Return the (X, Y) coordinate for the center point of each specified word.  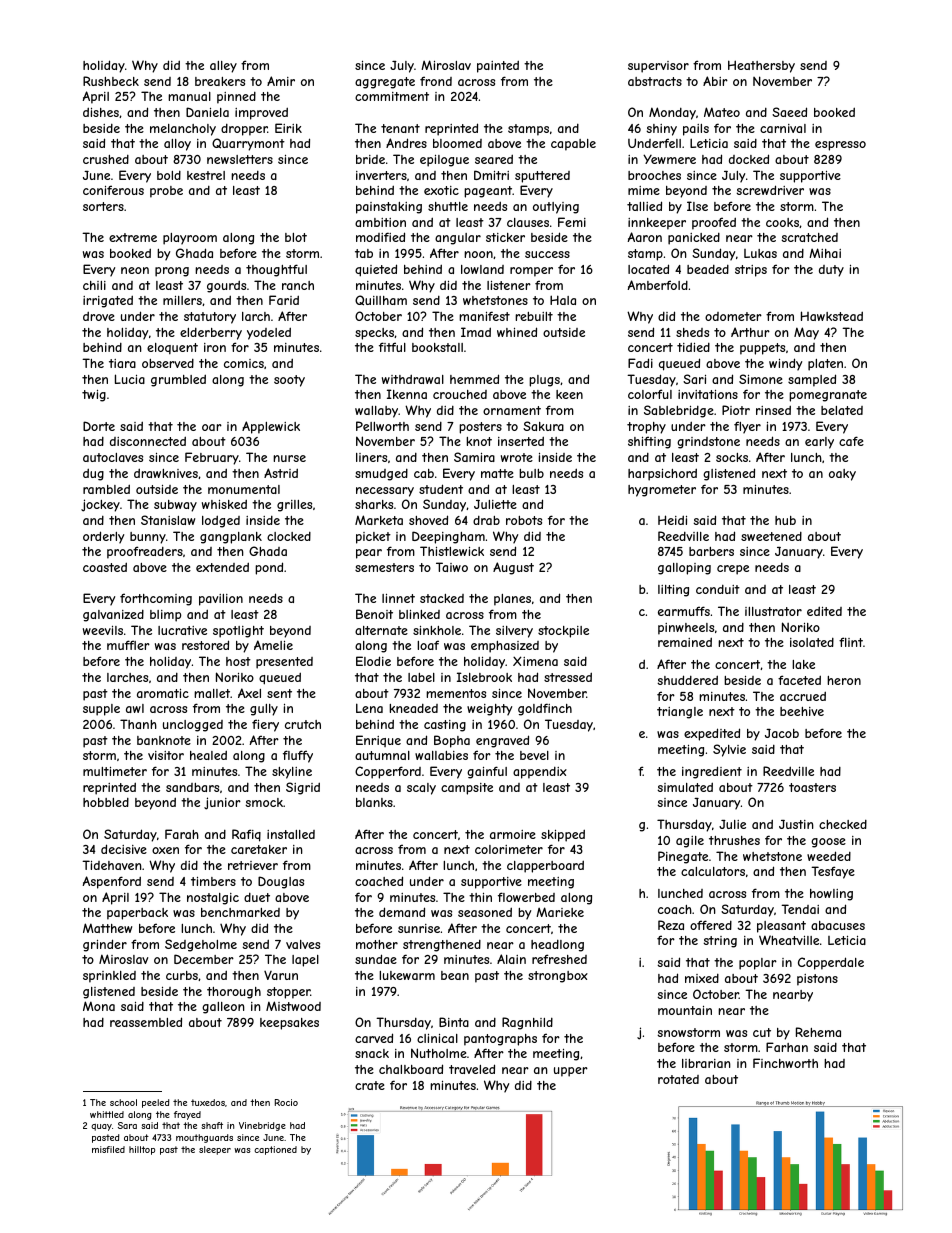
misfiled (108, 1149)
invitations (708, 394)
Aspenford (111, 882)
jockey (100, 505)
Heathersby (761, 66)
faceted (799, 680)
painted (498, 66)
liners (371, 457)
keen (569, 394)
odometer (733, 316)
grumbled (178, 380)
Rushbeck (111, 81)
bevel (534, 755)
